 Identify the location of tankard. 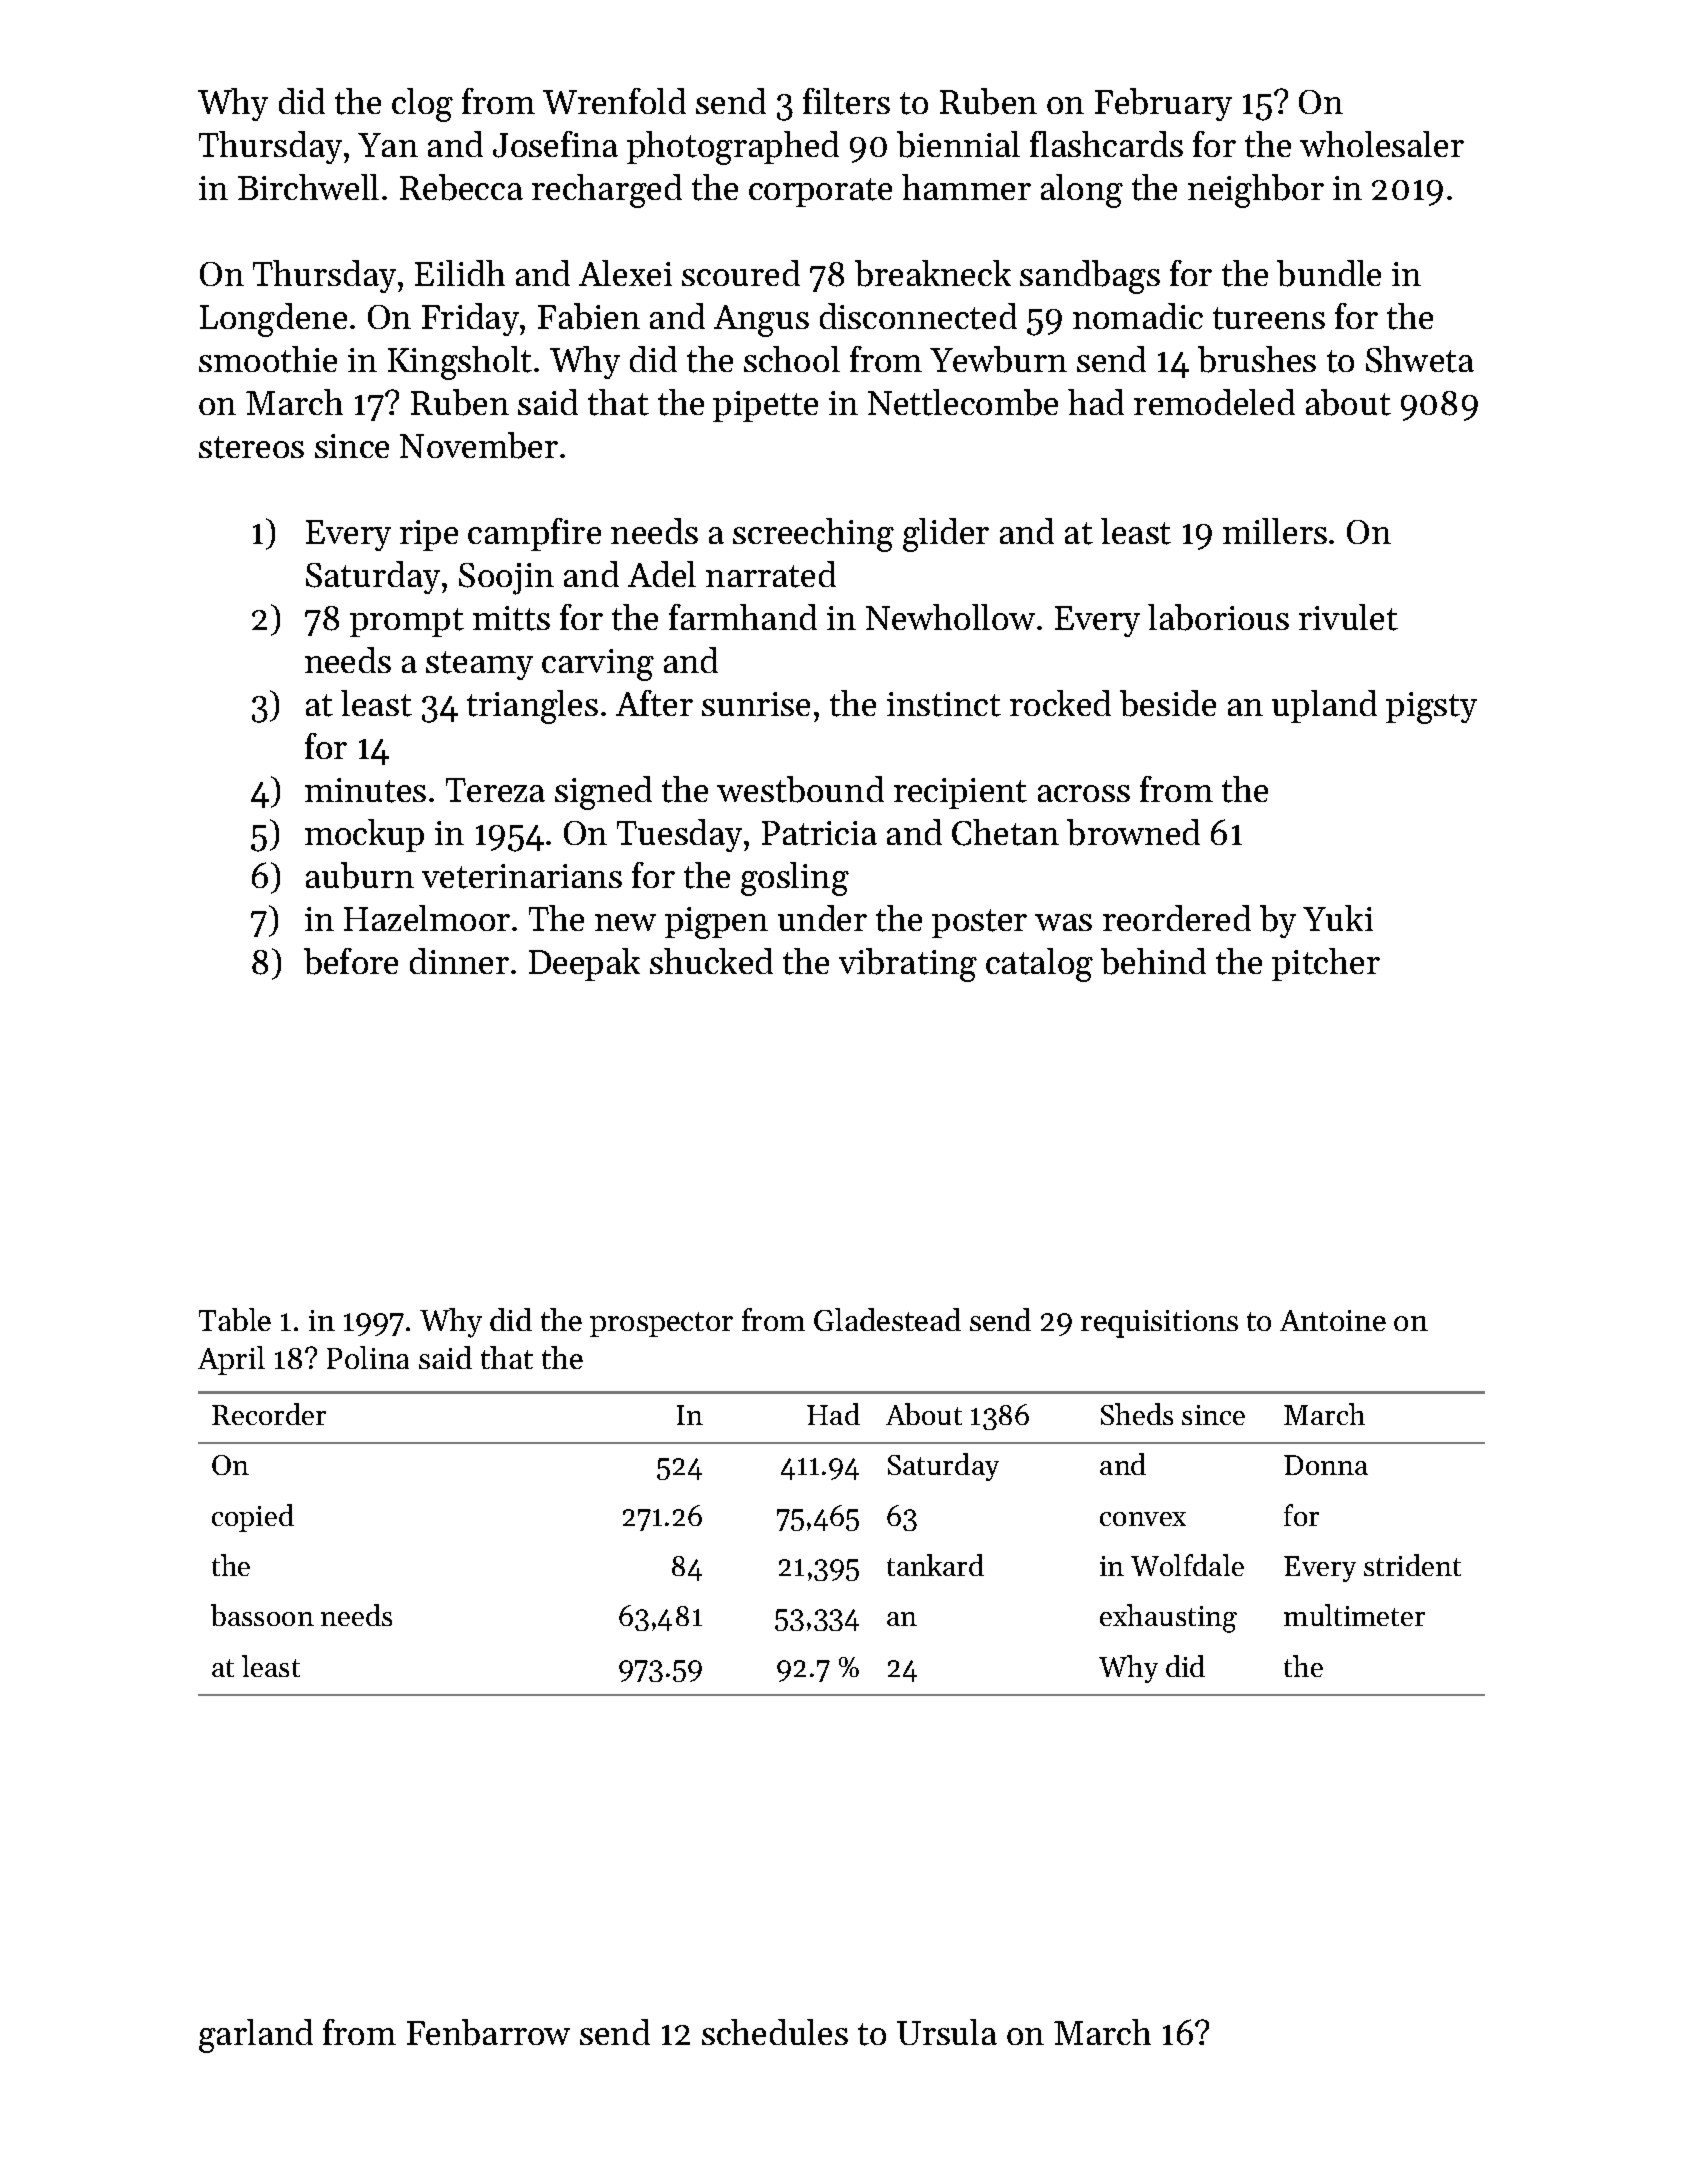
(935, 1565).
